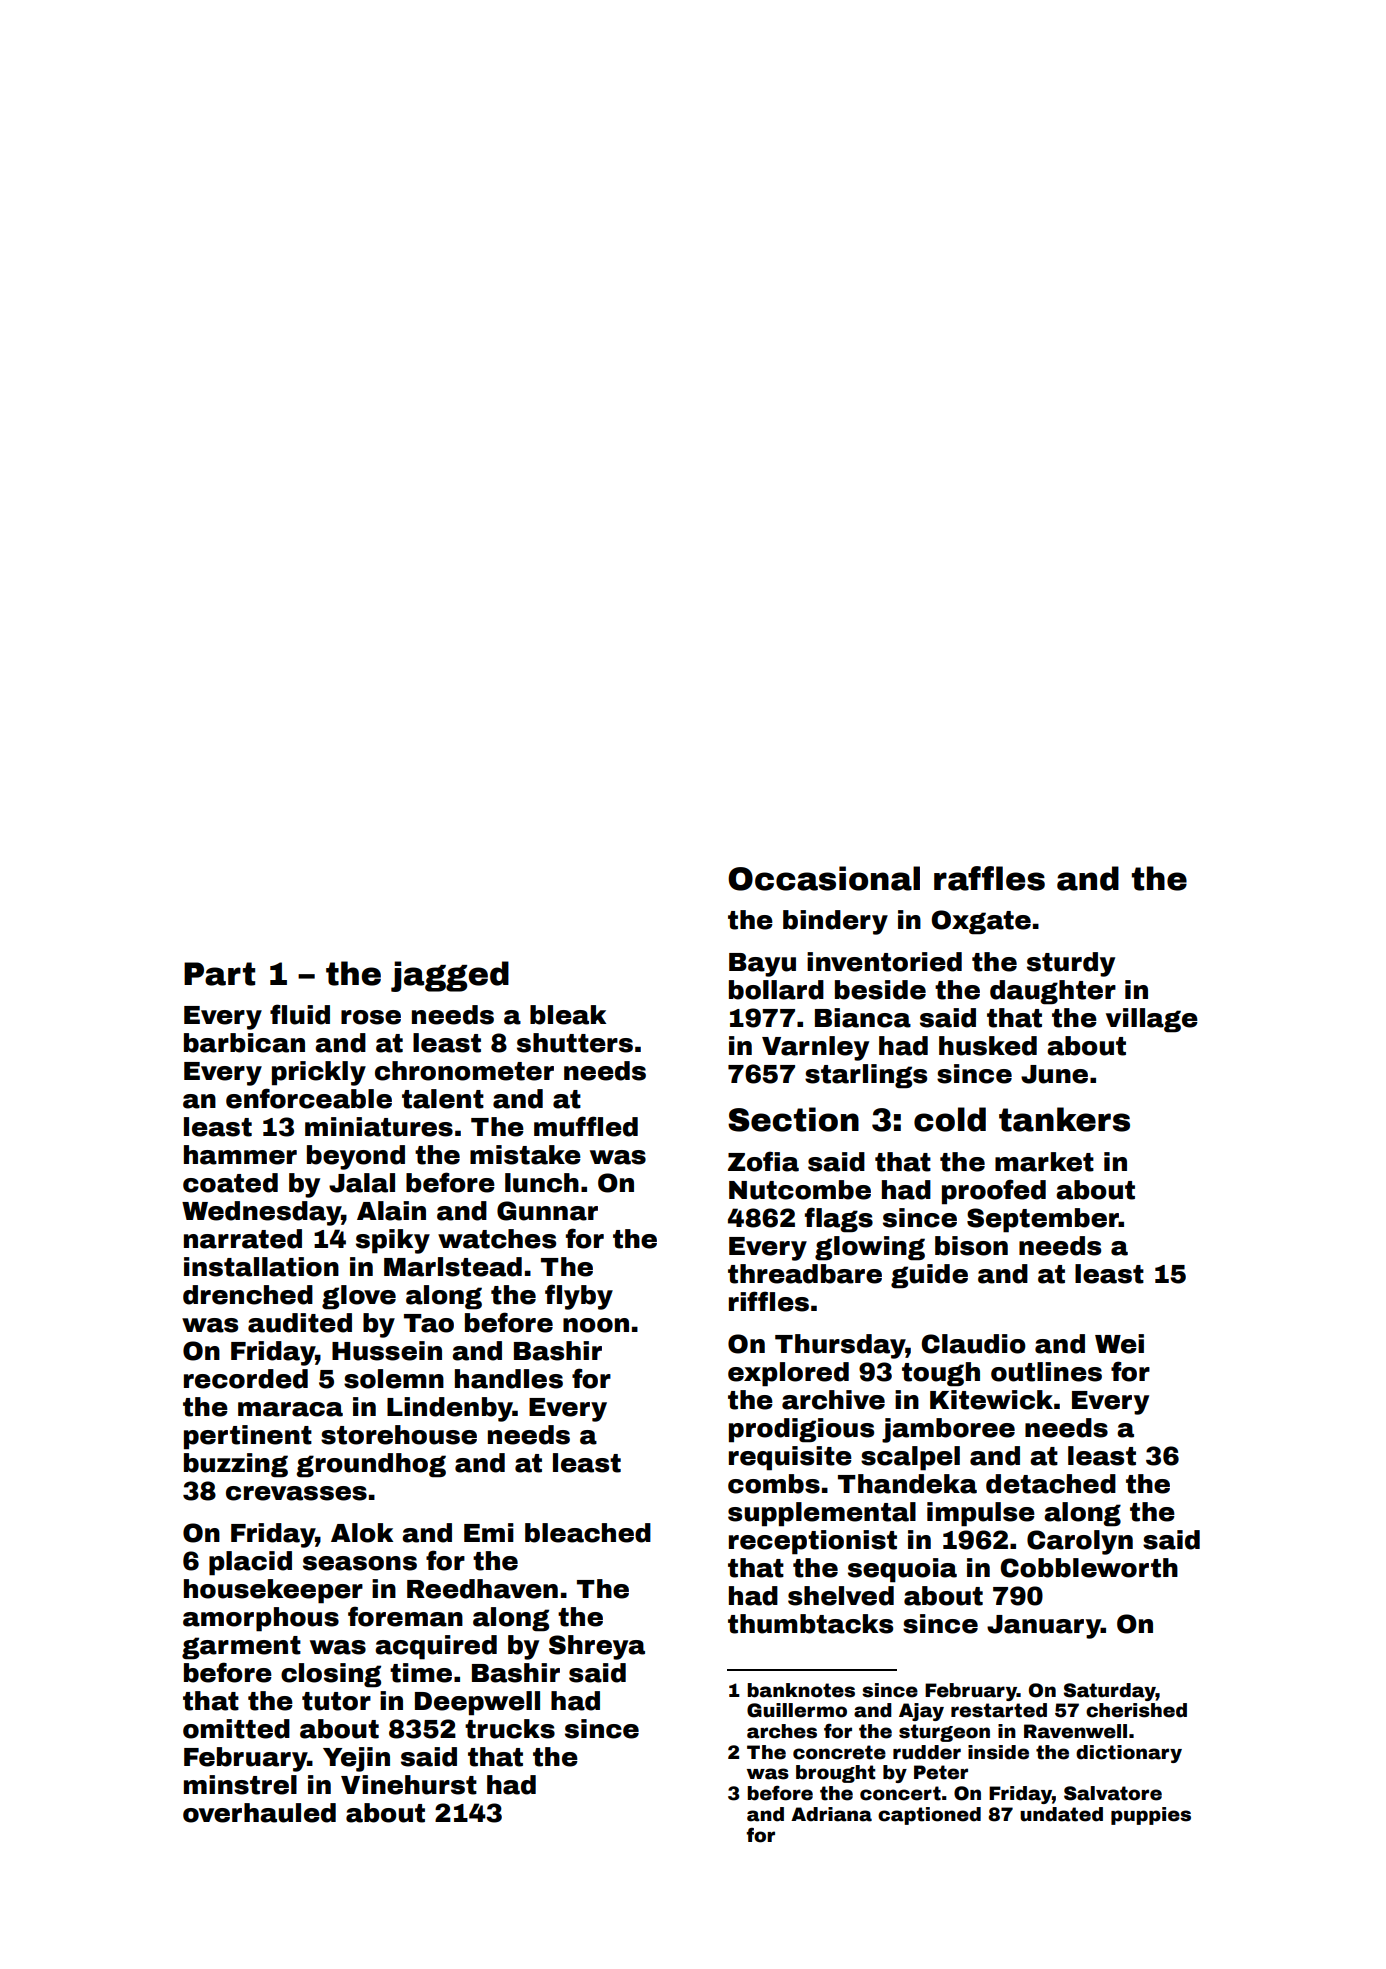 The image size is (1386, 1969). Describe the element at coordinates (831, 1814) in the page. I see `Adriana` at that location.
